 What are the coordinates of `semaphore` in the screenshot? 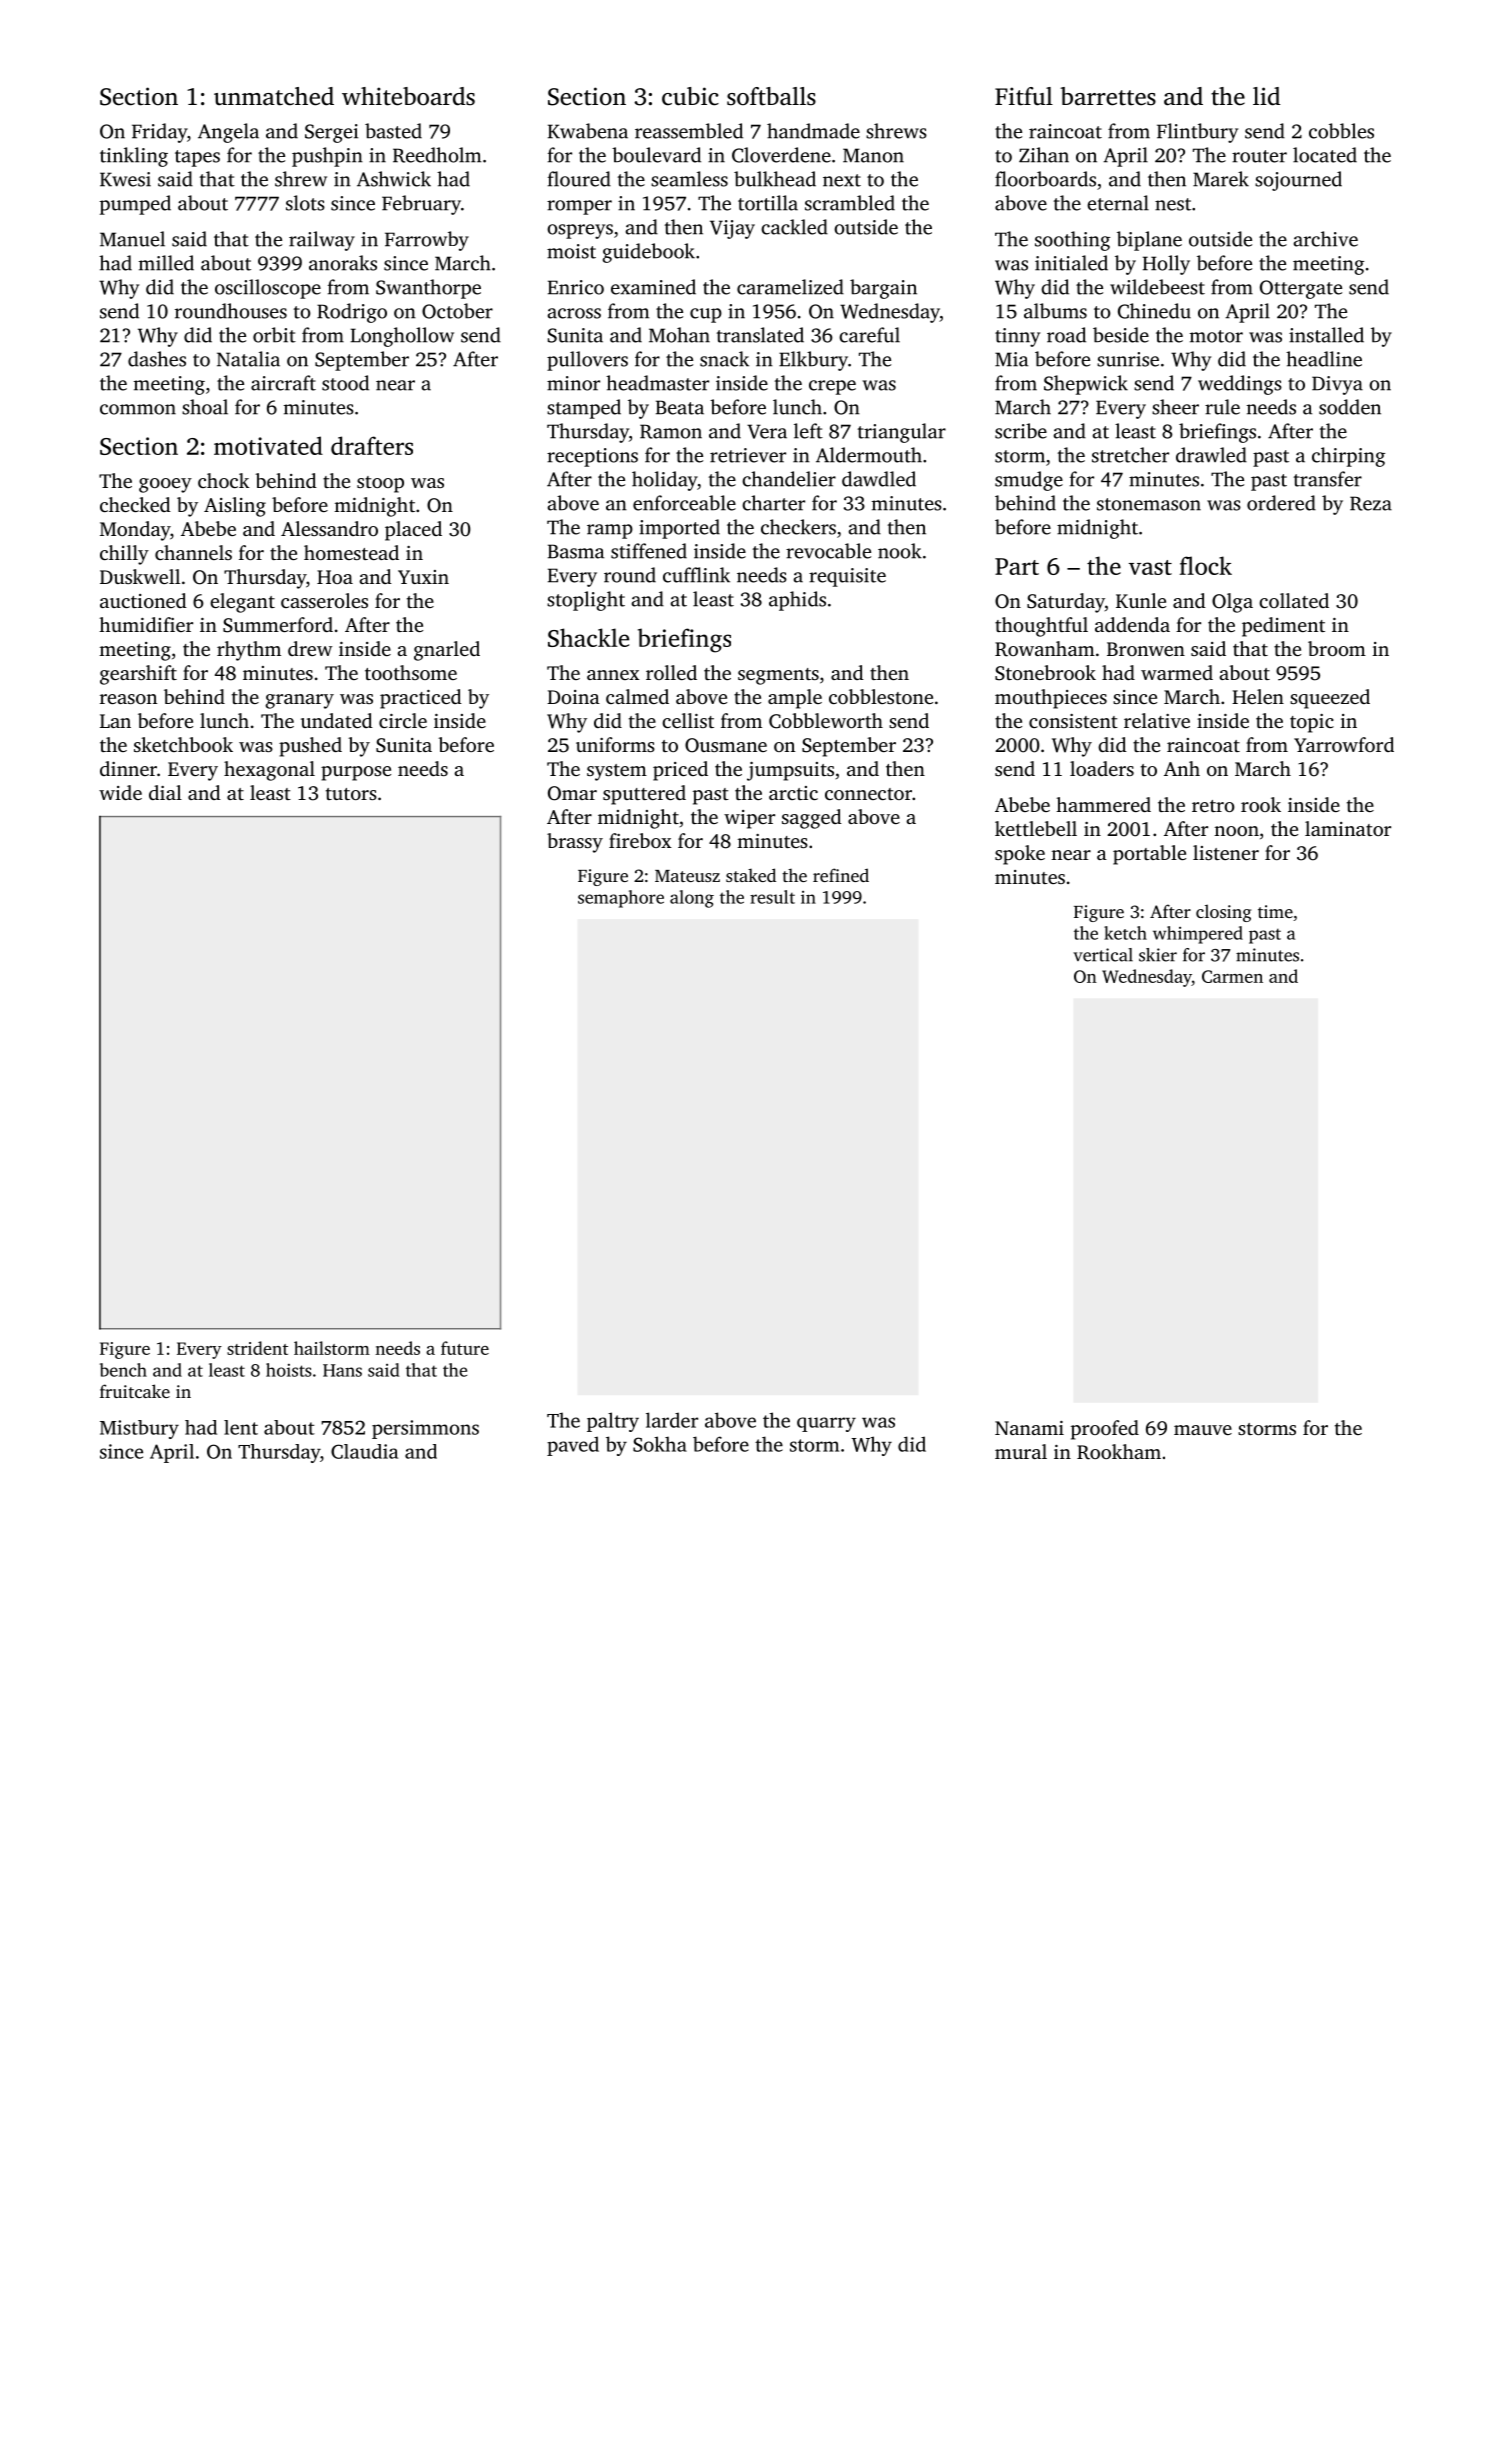 It's located at (621, 899).
